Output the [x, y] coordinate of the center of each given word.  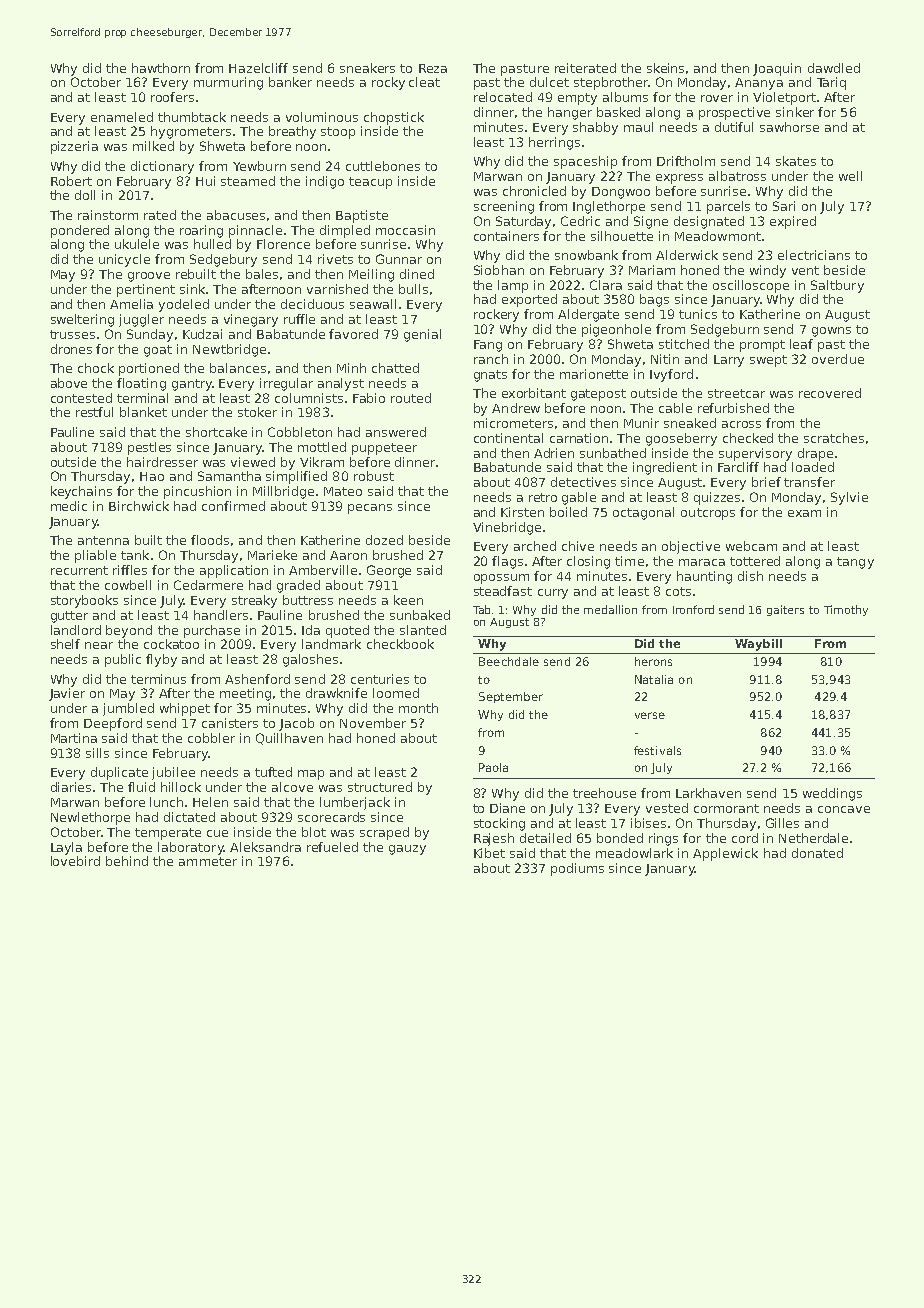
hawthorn [161, 68]
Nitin [665, 359]
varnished [337, 289]
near [99, 645]
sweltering [82, 320]
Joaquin [777, 69]
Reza [433, 68]
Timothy [846, 610]
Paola [493, 767]
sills [97, 753]
